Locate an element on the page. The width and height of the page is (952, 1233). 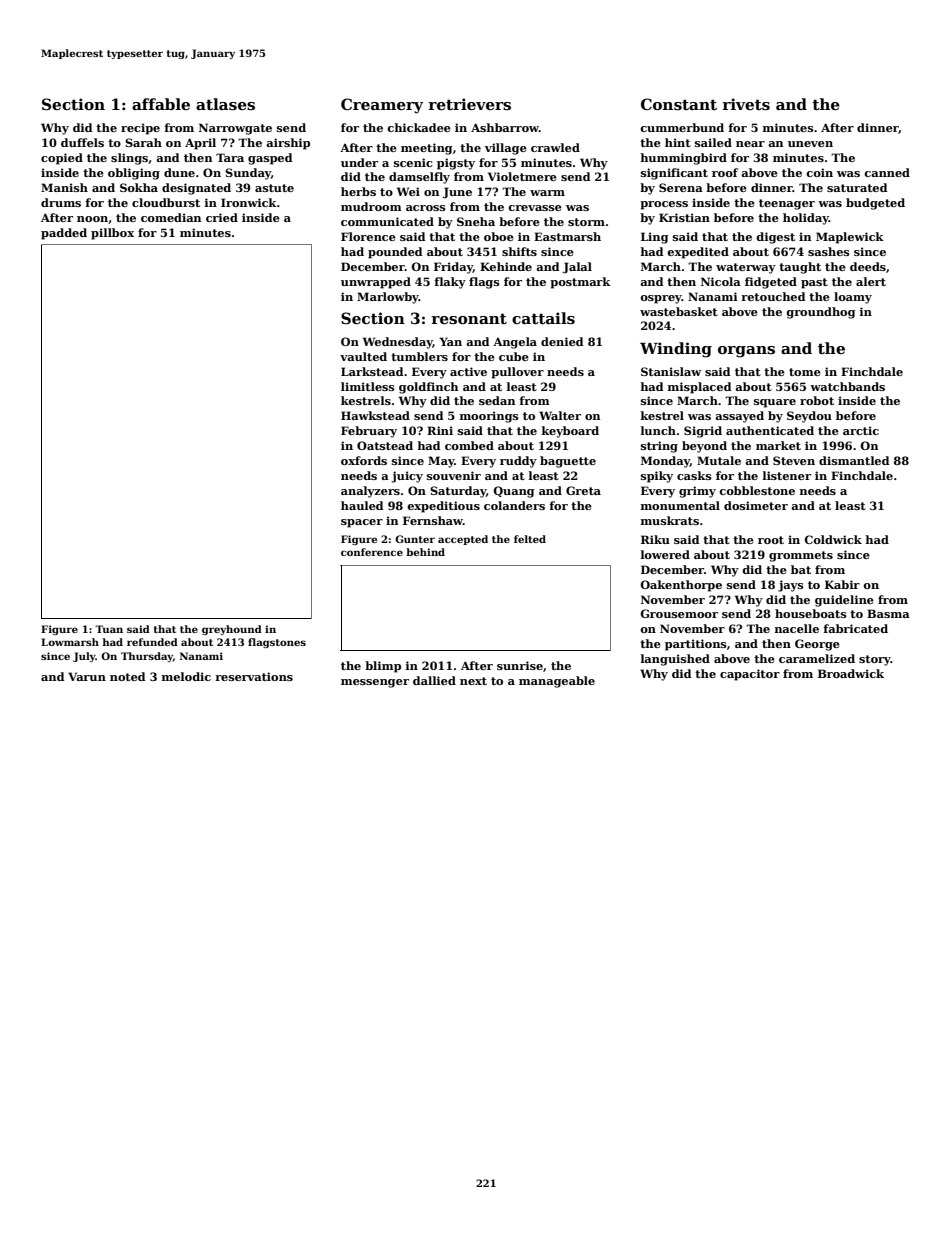
copied is located at coordinates (62, 159).
